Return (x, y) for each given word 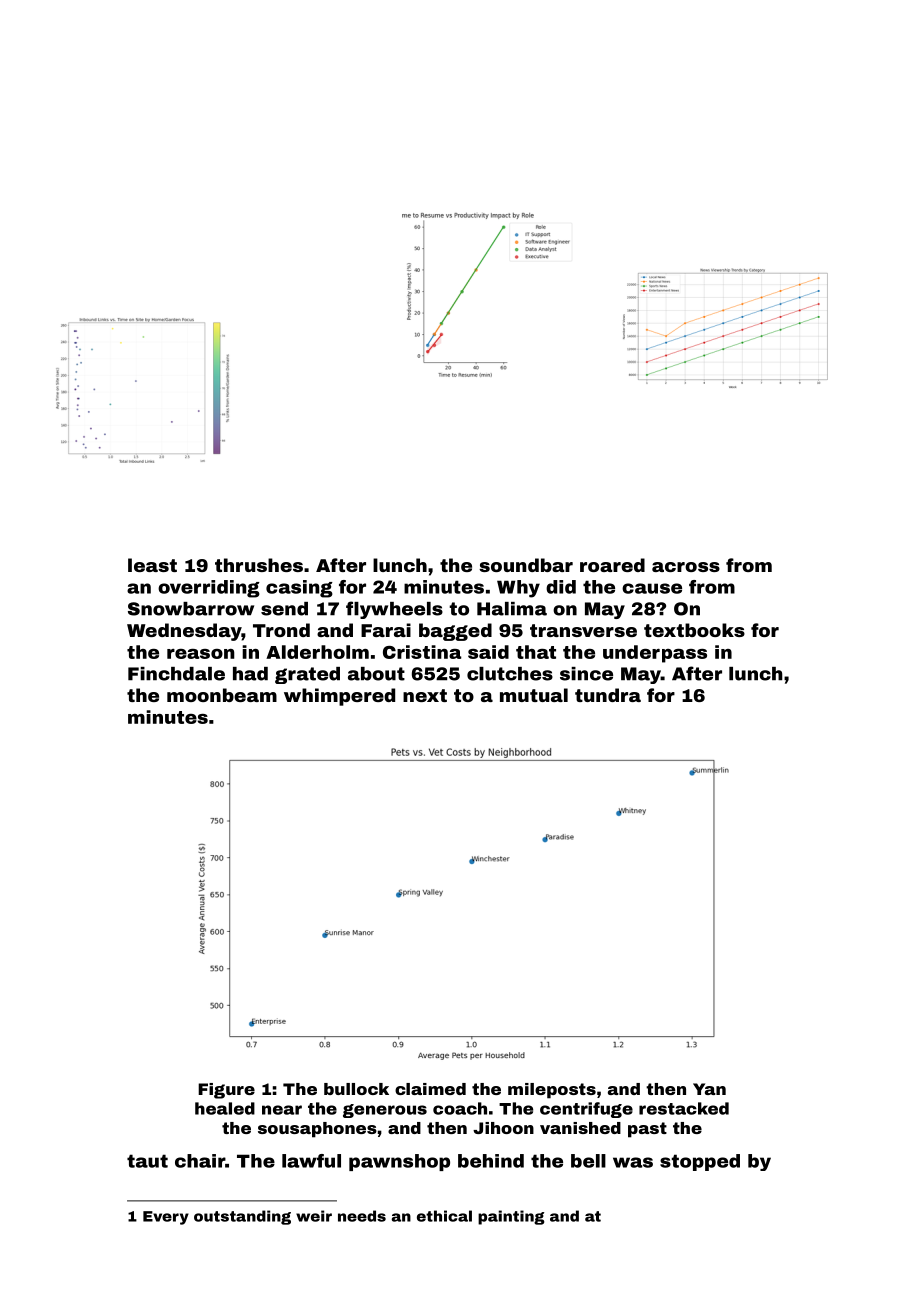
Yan (709, 1089)
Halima (512, 609)
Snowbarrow (191, 609)
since (586, 674)
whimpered (339, 697)
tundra (608, 695)
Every (166, 1218)
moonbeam (222, 695)
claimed (430, 1089)
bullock (356, 1089)
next (425, 695)
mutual (534, 695)
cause (652, 588)
